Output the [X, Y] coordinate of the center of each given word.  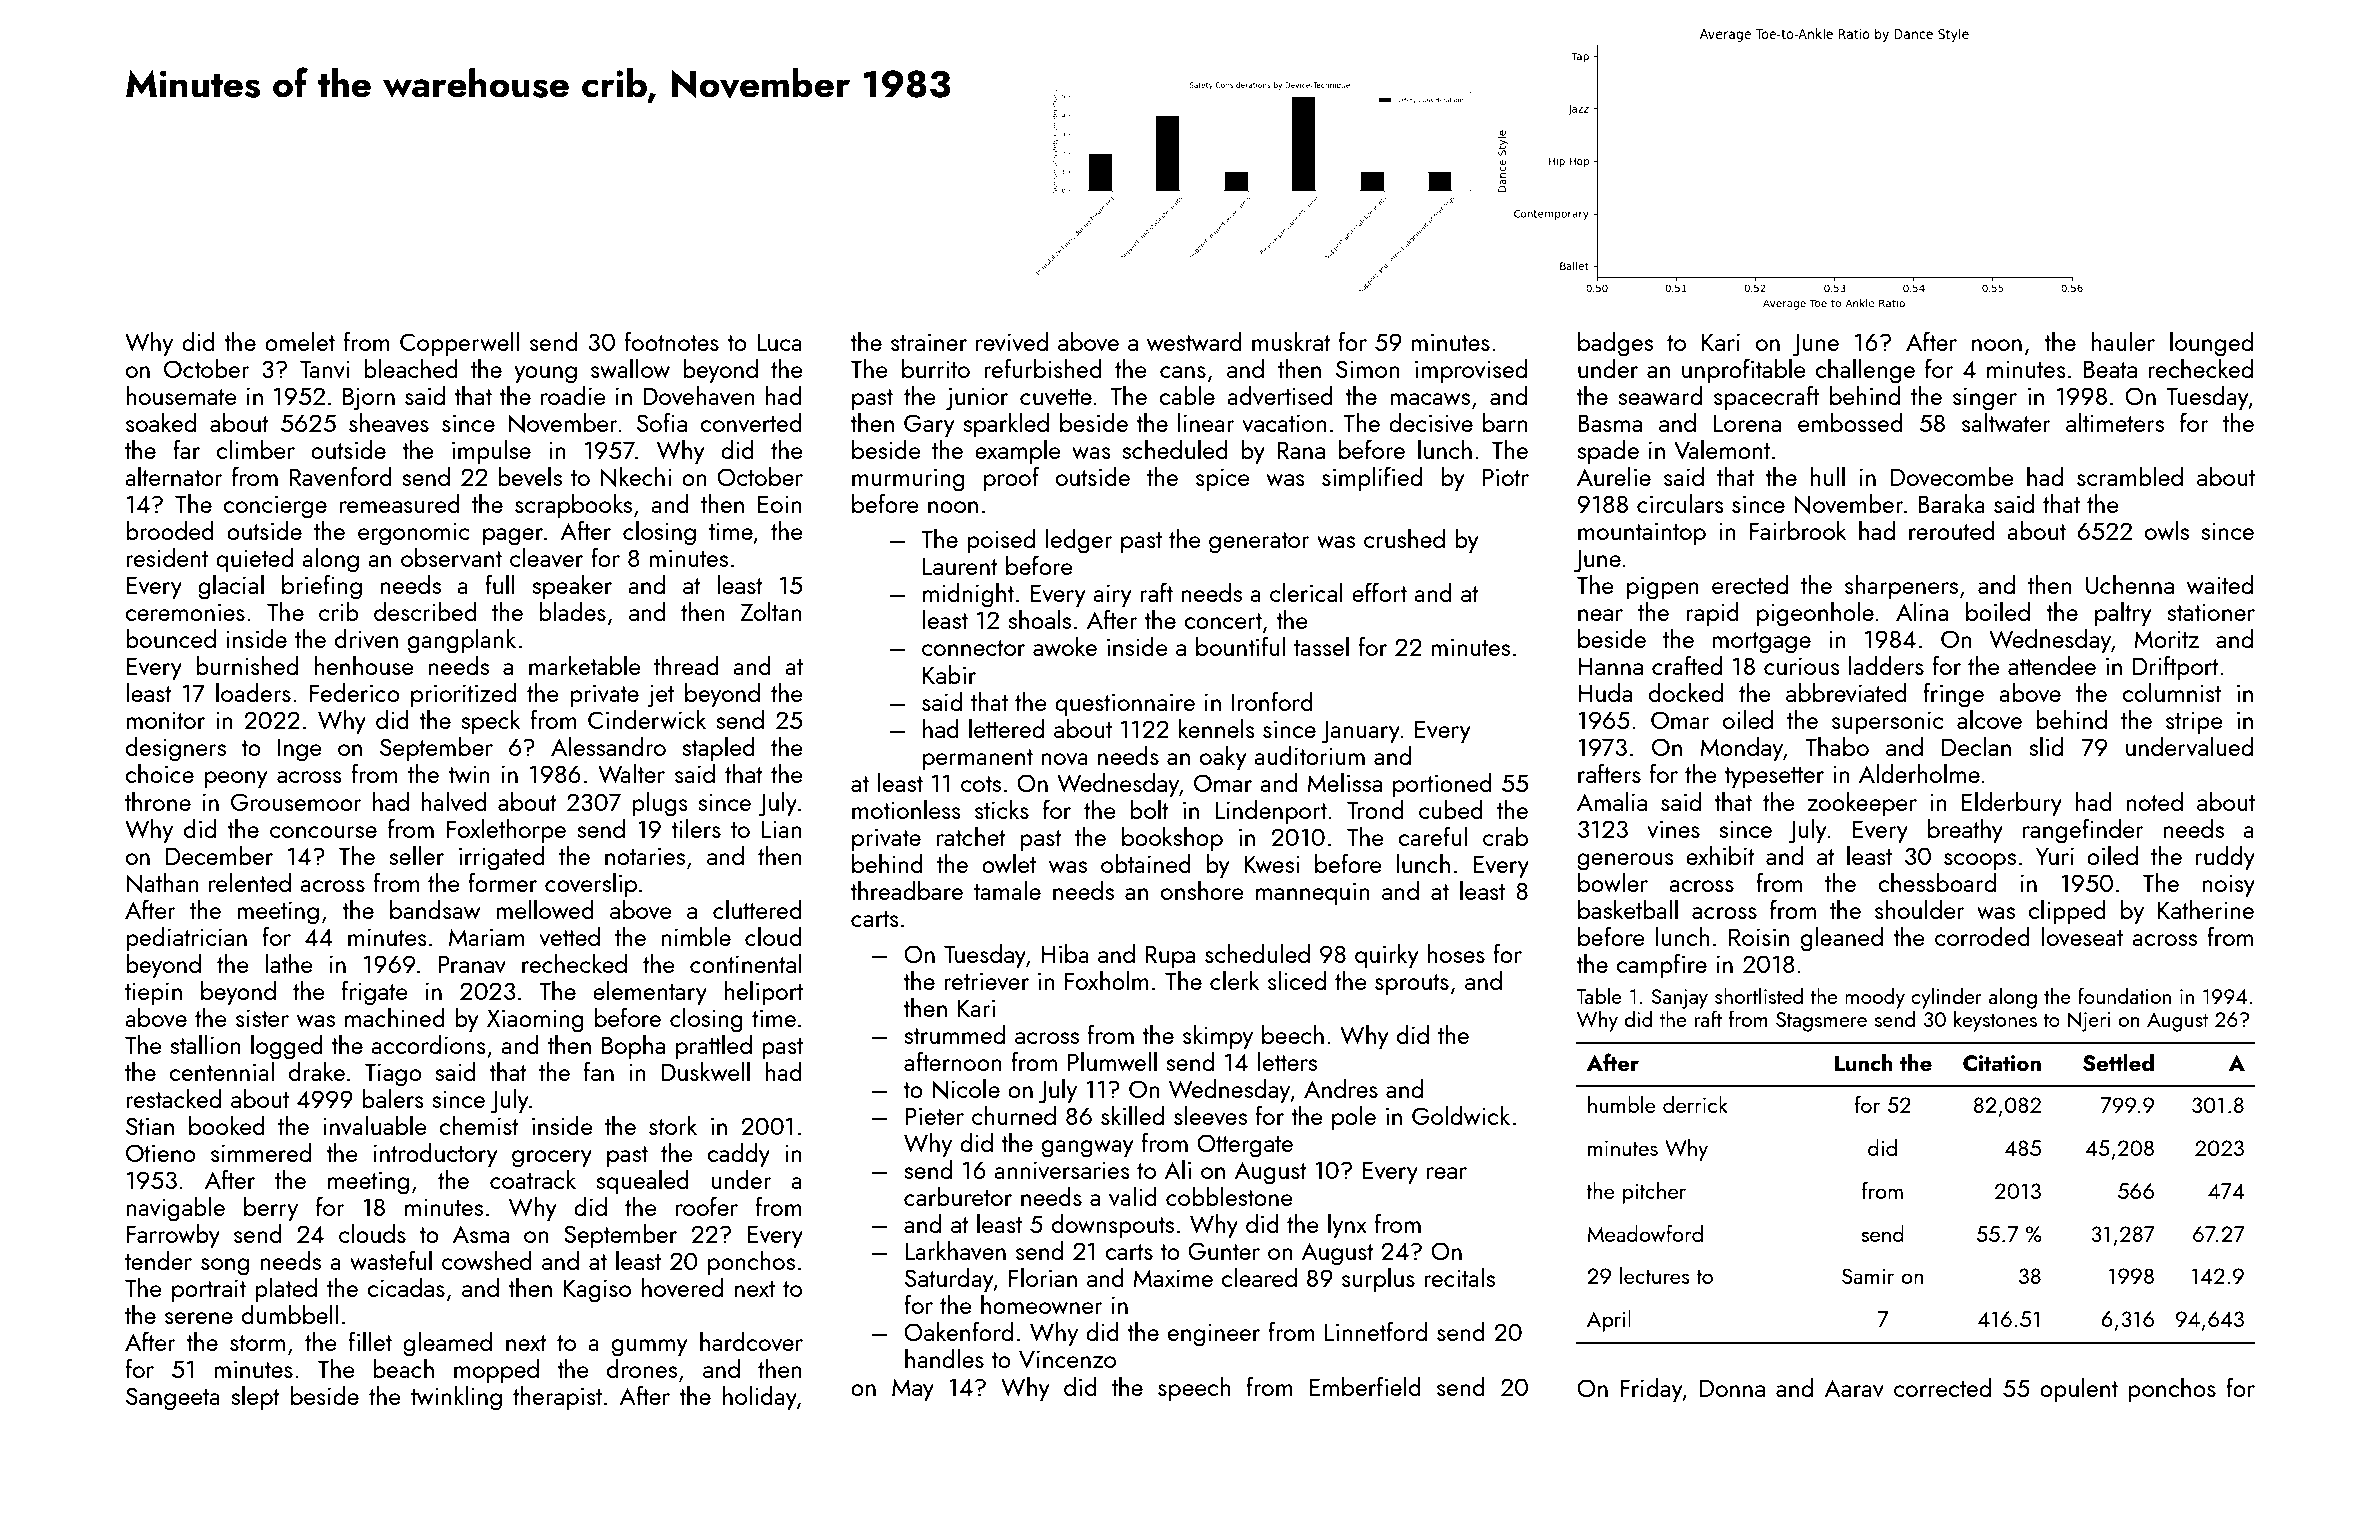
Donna [1732, 1388]
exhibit [1720, 855]
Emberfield [1365, 1386]
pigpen [1663, 588]
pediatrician [186, 938]
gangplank [462, 641]
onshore [1202, 890]
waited [2220, 584]
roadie [573, 395]
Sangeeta [173, 1399]
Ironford [1272, 701]
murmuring [908, 480]
